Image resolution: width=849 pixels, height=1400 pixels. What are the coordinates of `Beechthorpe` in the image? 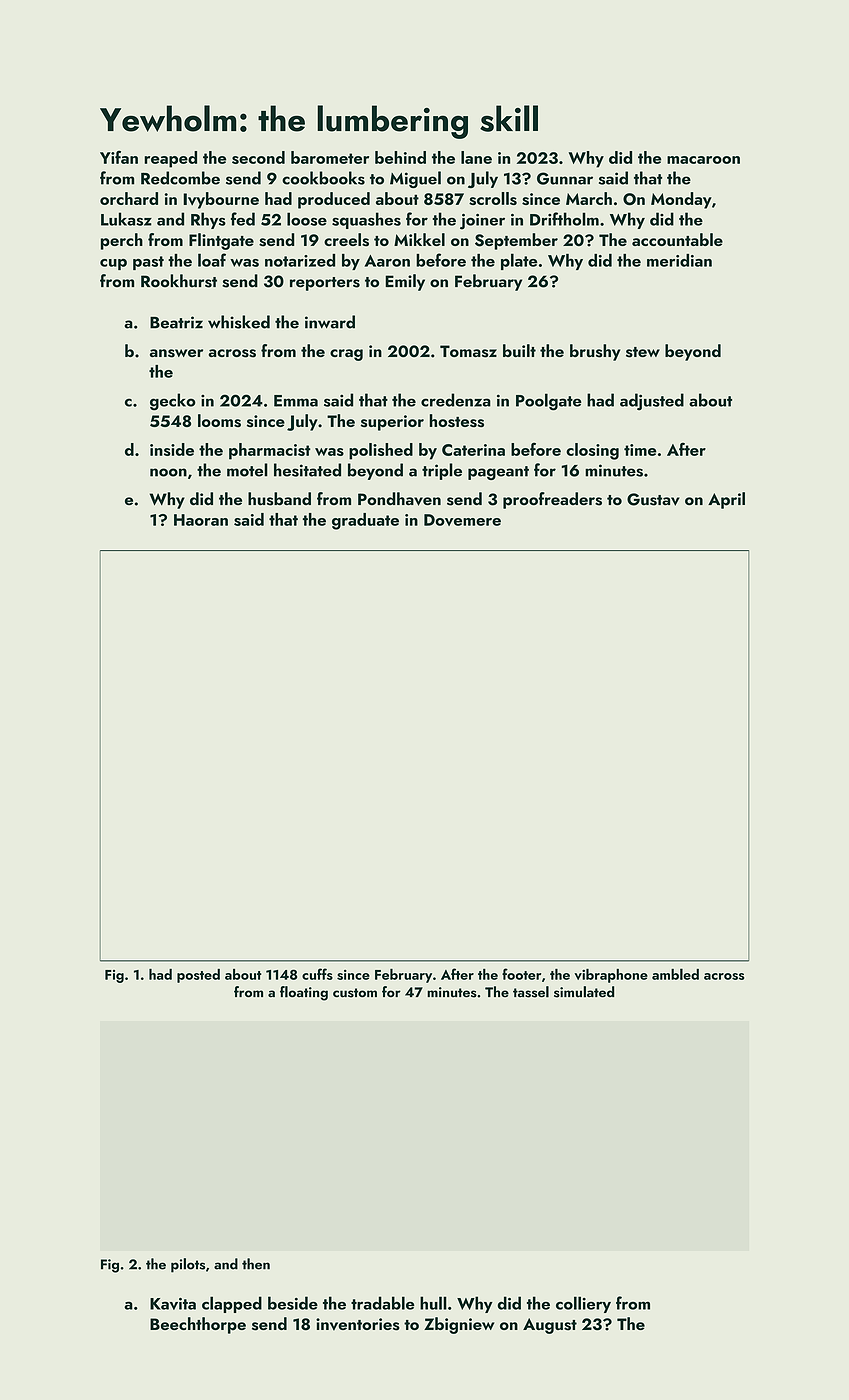 It's located at (198, 1325).
